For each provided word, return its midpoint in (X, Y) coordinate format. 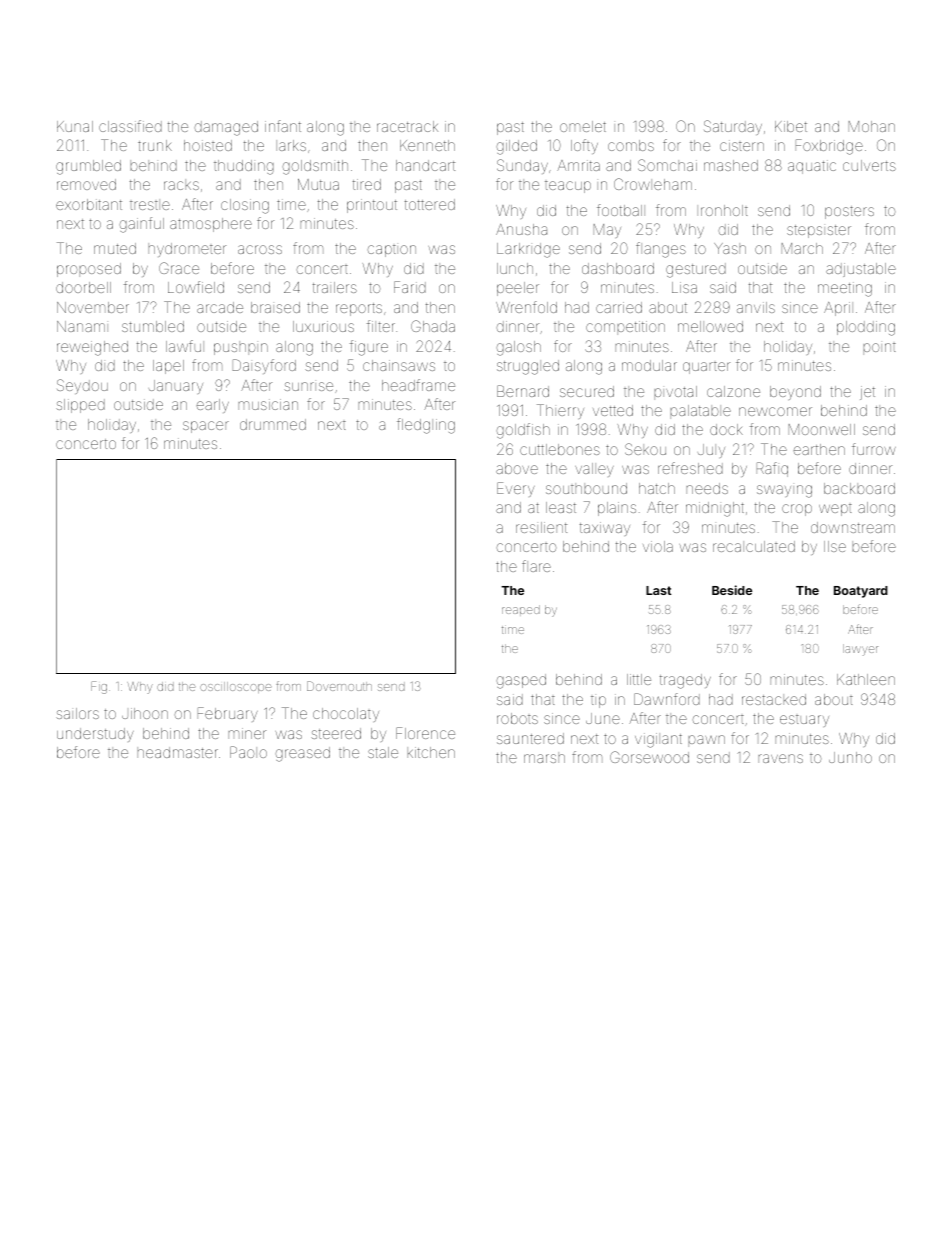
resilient (541, 527)
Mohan (872, 126)
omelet (583, 126)
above (517, 468)
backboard (859, 488)
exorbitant (89, 204)
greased (302, 754)
